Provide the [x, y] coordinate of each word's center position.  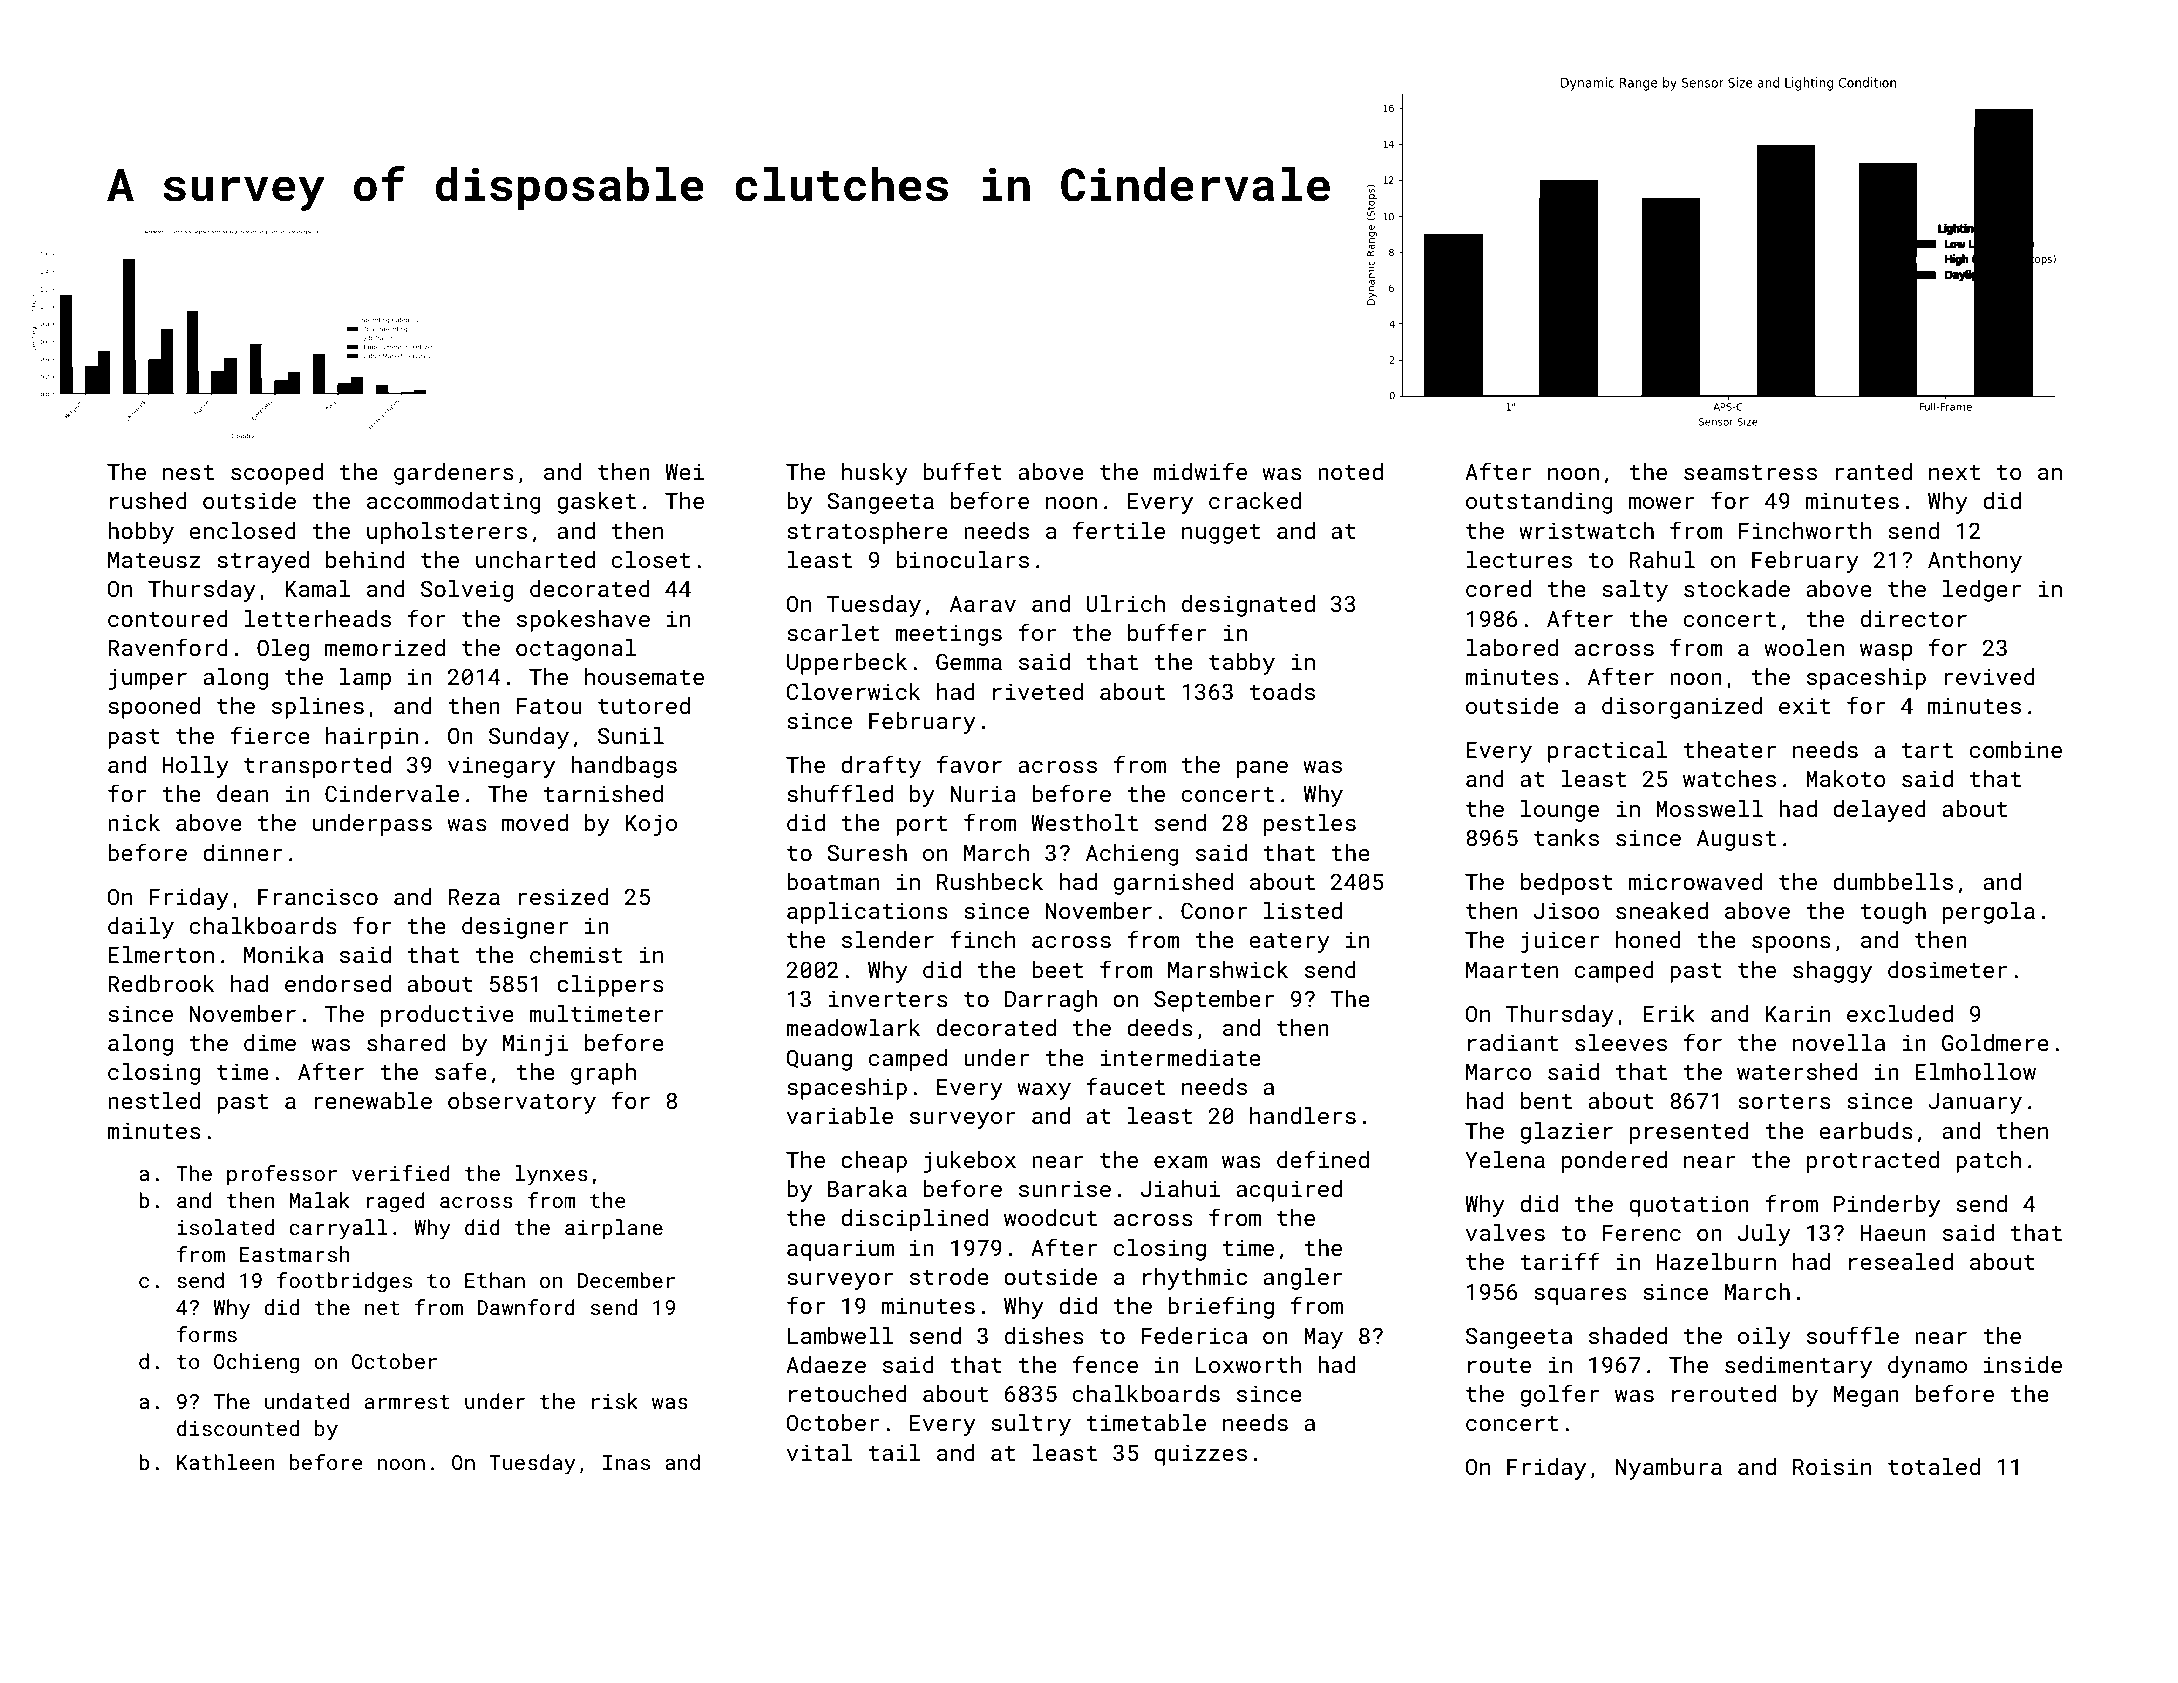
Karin [1798, 1013]
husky [875, 474]
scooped [277, 474]
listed [1303, 910]
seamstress [1750, 472]
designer [515, 928]
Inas [626, 1462]
